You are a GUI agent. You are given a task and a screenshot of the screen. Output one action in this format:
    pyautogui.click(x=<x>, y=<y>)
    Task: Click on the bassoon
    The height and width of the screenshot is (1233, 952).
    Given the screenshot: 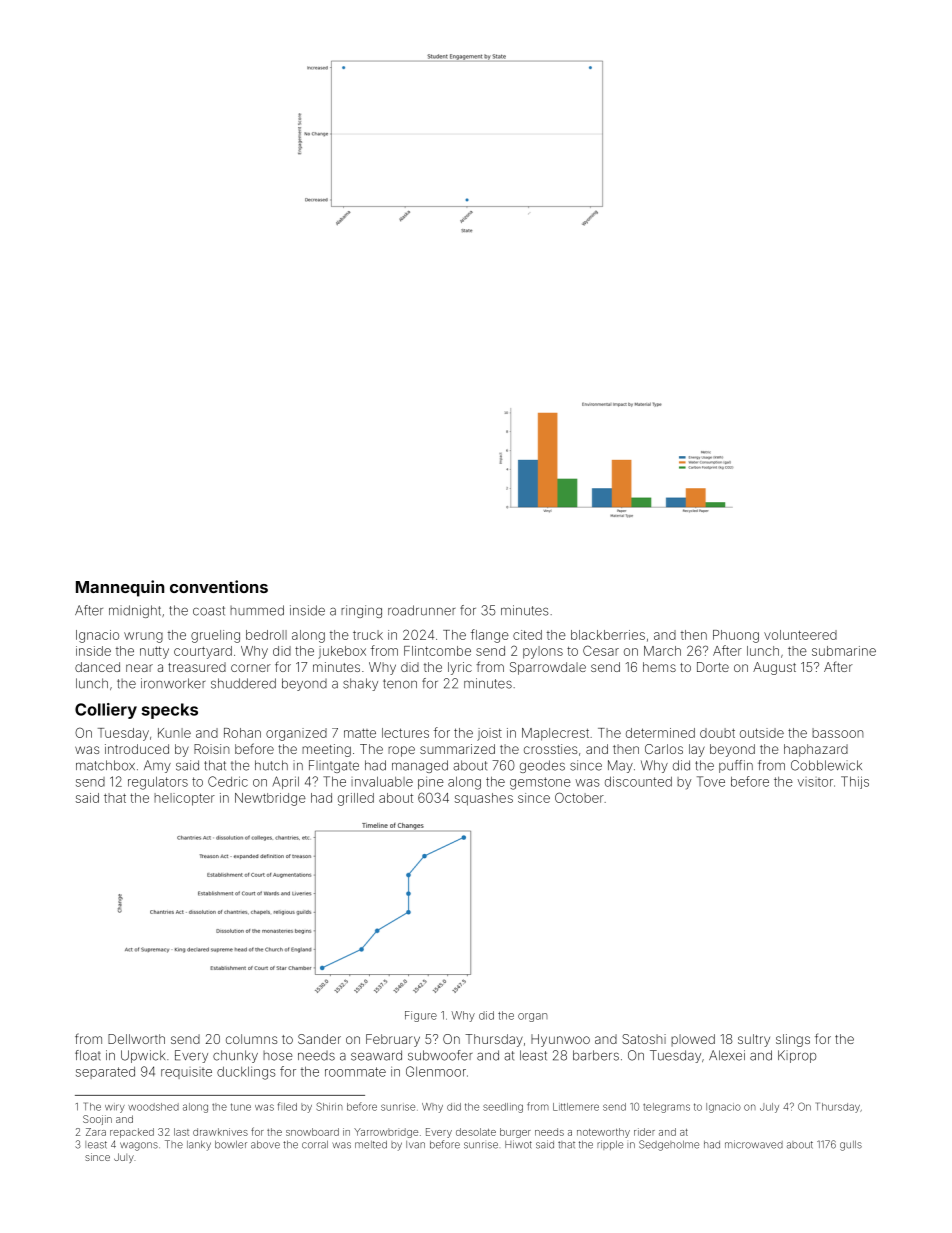 What is the action you would take?
    pyautogui.click(x=838, y=733)
